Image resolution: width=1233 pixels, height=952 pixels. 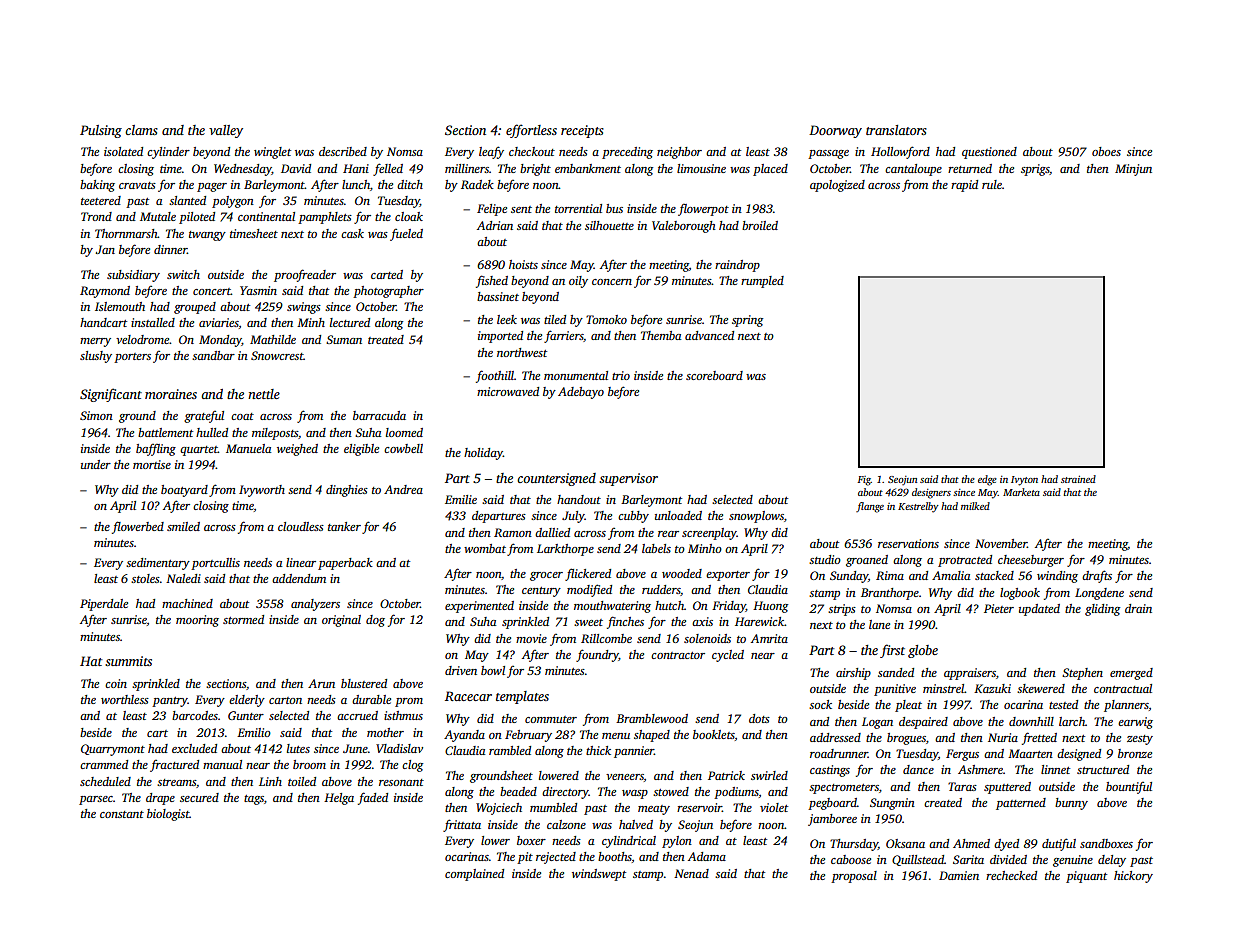 I want to click on piquant, so click(x=1086, y=877).
